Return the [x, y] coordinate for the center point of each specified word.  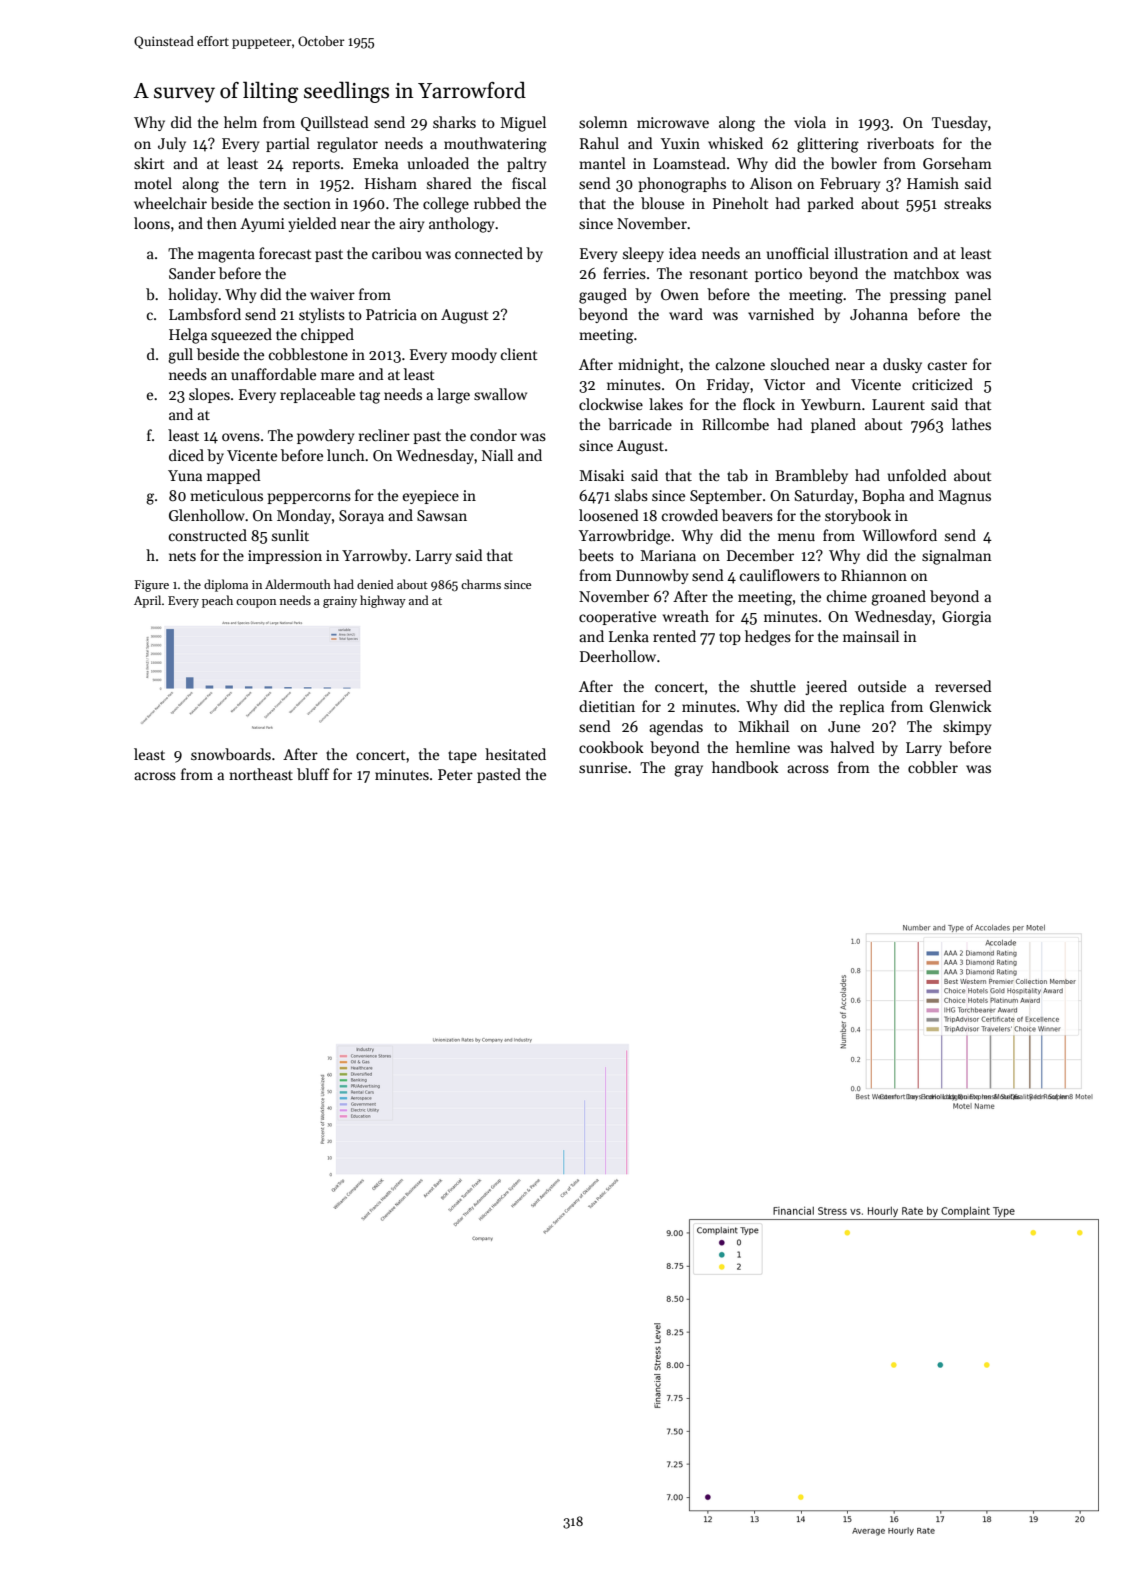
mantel [602, 163]
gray [688, 771]
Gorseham [957, 163]
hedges [768, 638]
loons [152, 223]
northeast [261, 774]
